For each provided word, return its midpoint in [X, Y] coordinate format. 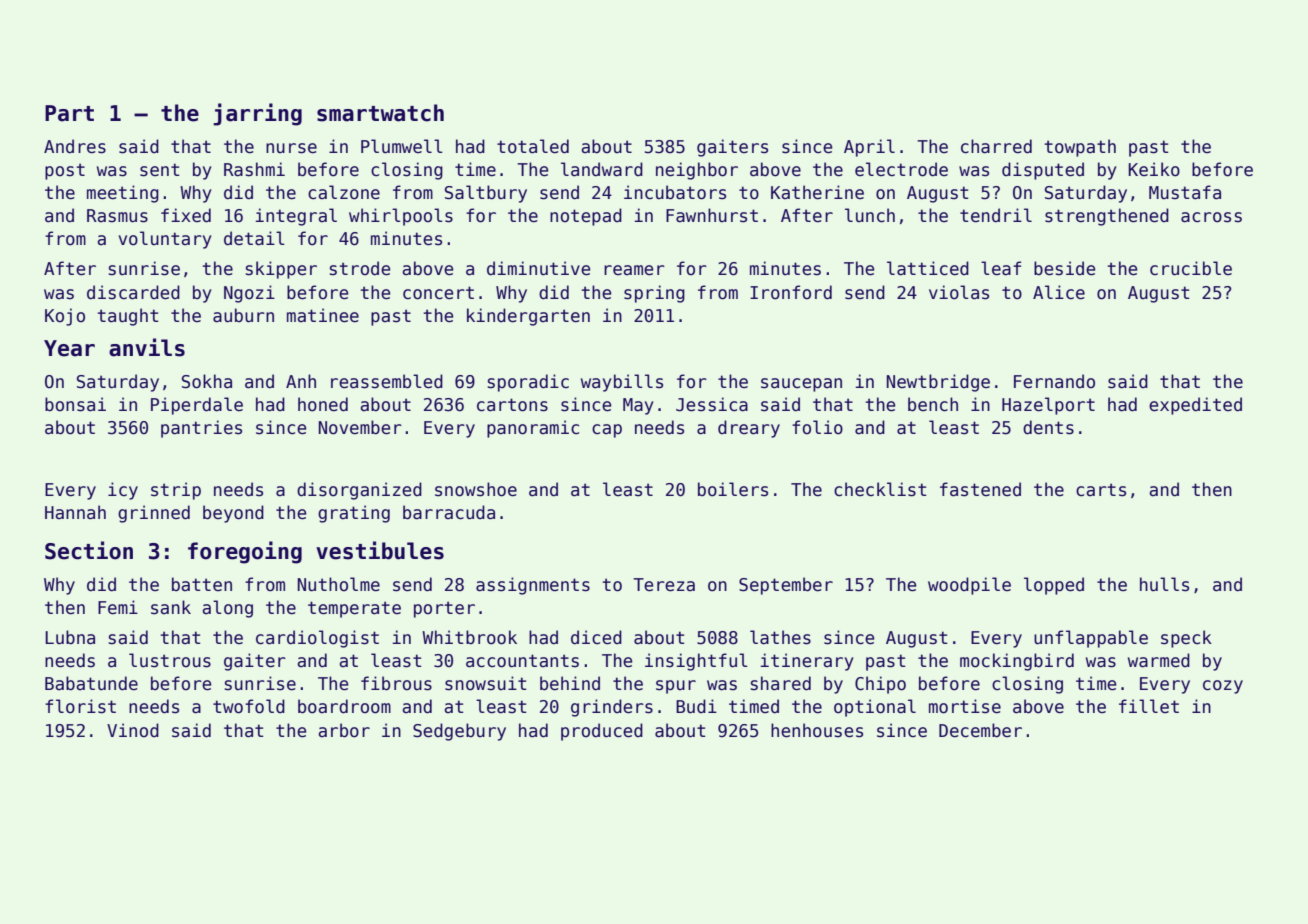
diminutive [538, 268]
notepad [586, 217]
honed [323, 404]
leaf [1001, 268]
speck [1186, 639]
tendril [996, 215]
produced [602, 732]
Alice [1059, 292]
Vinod [133, 730]
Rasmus [117, 216]
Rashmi [254, 169]
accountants [522, 661]
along [227, 609]
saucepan [801, 385]
